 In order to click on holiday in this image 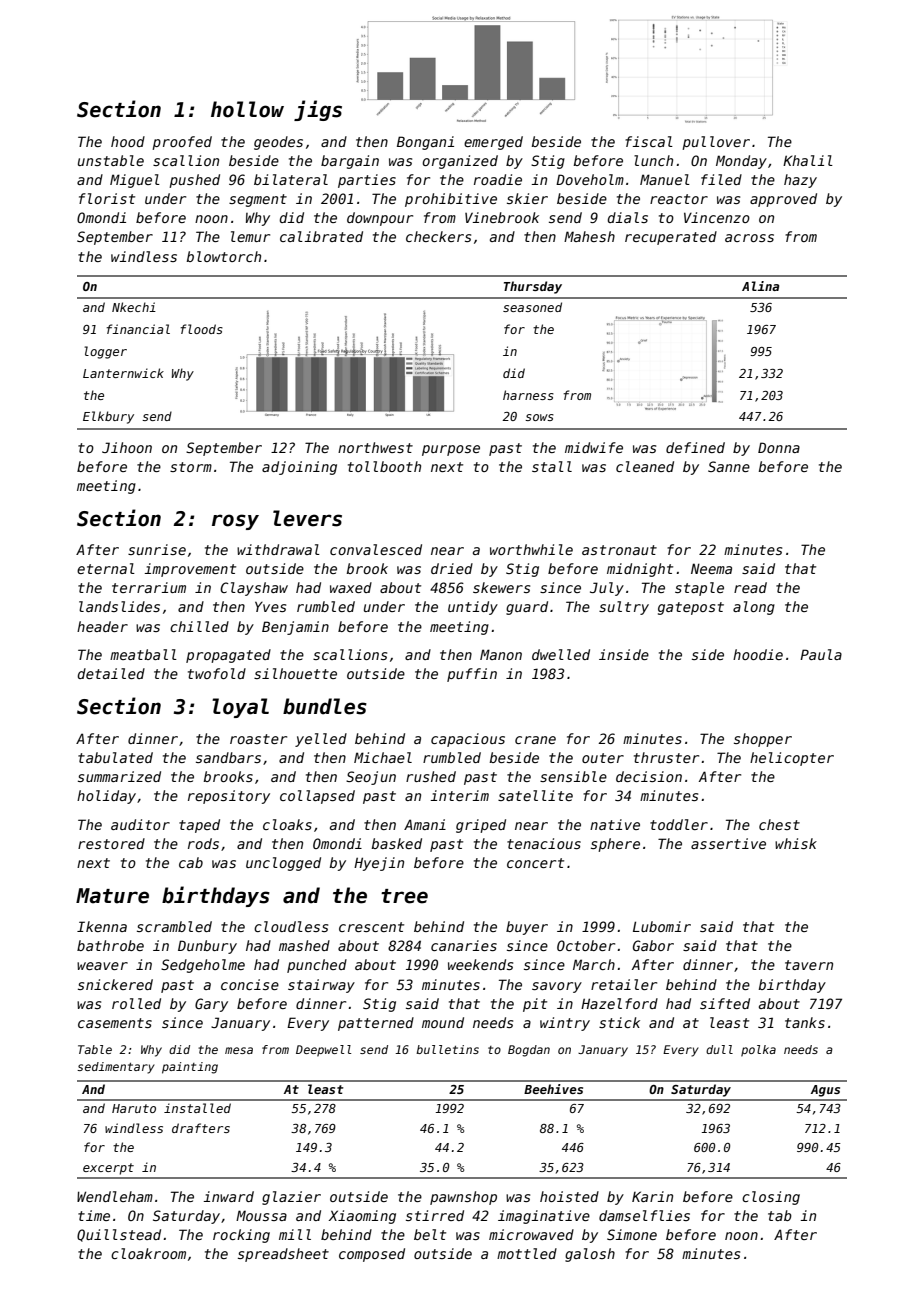, I will do `click(106, 797)`.
